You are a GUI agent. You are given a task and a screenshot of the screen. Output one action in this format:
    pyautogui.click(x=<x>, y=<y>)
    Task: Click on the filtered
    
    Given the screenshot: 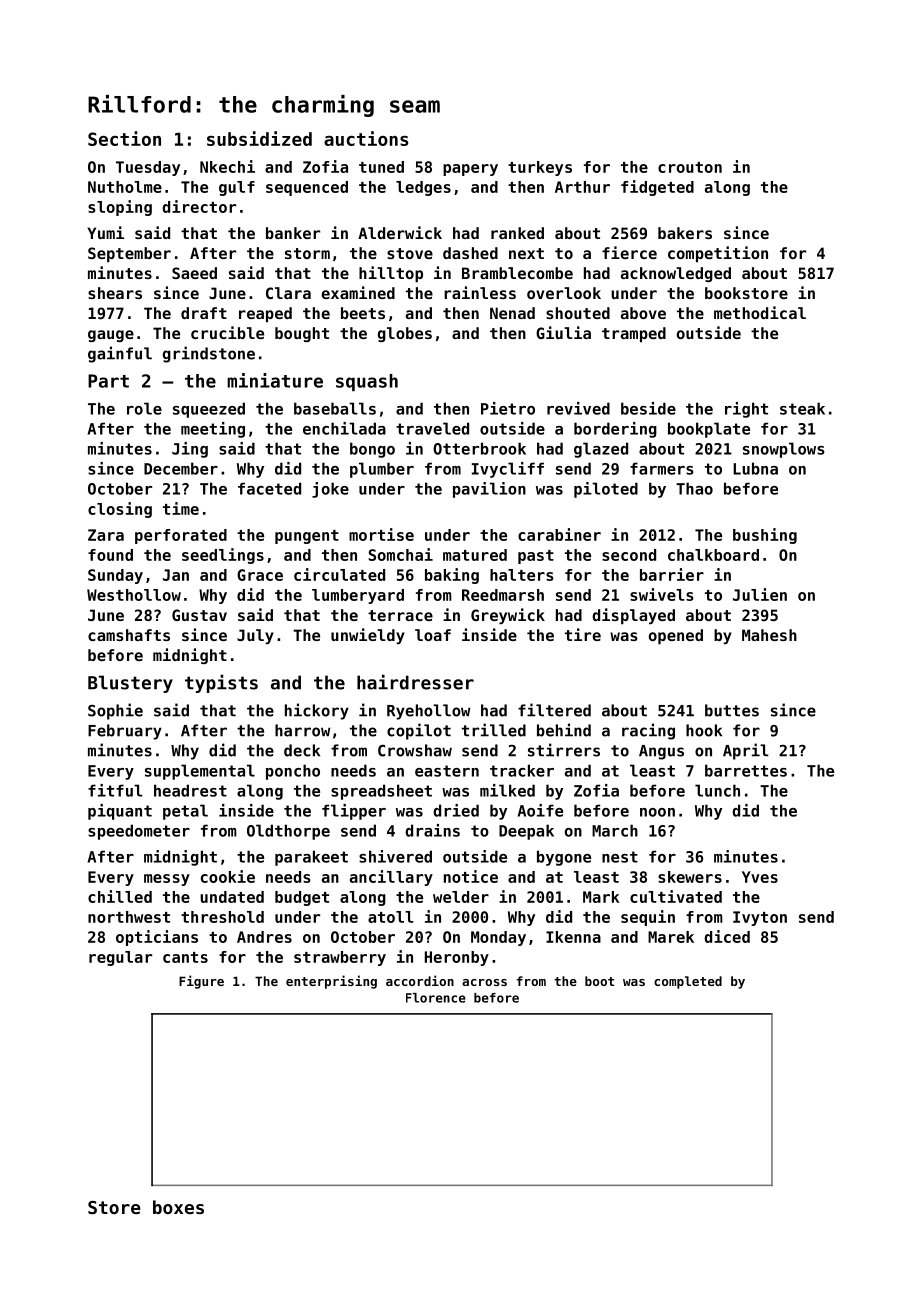 What is the action you would take?
    pyautogui.click(x=554, y=710)
